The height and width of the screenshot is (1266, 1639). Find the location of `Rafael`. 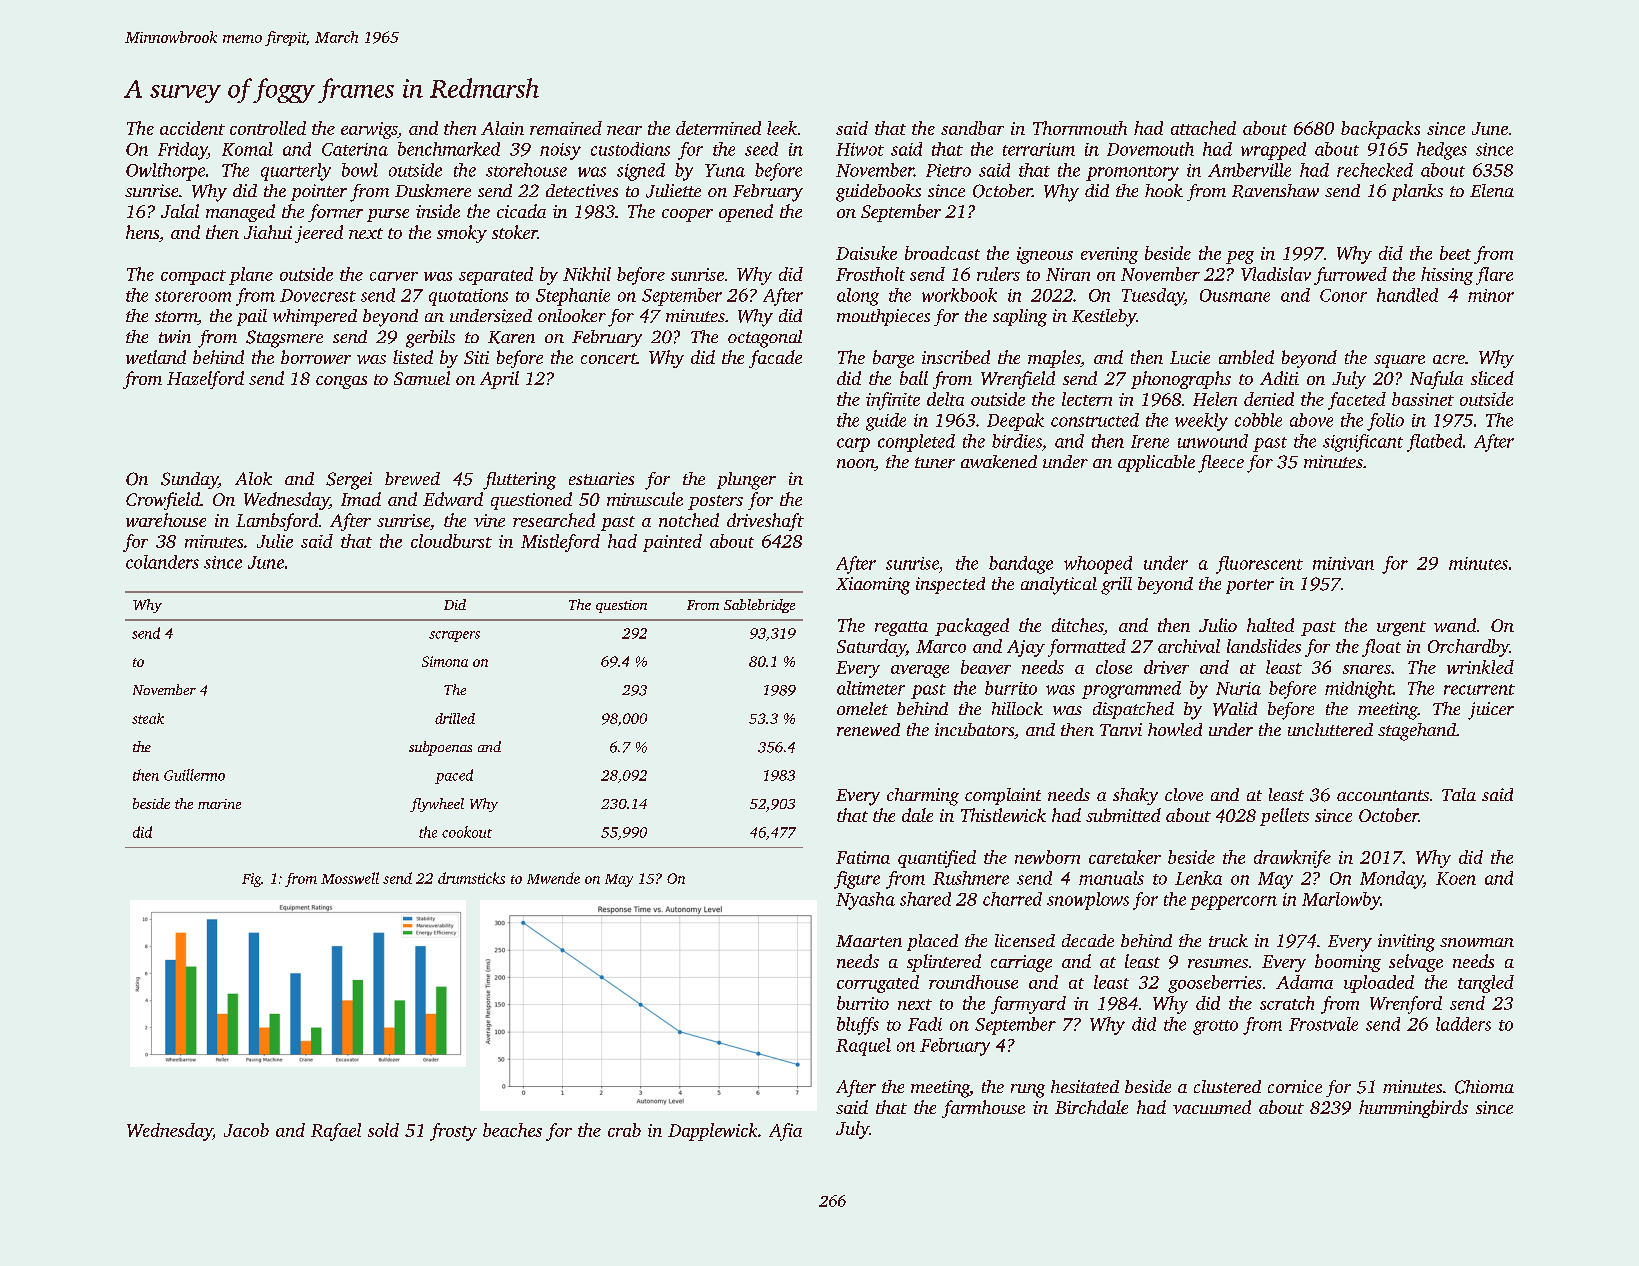

Rafael is located at coordinates (336, 1132).
